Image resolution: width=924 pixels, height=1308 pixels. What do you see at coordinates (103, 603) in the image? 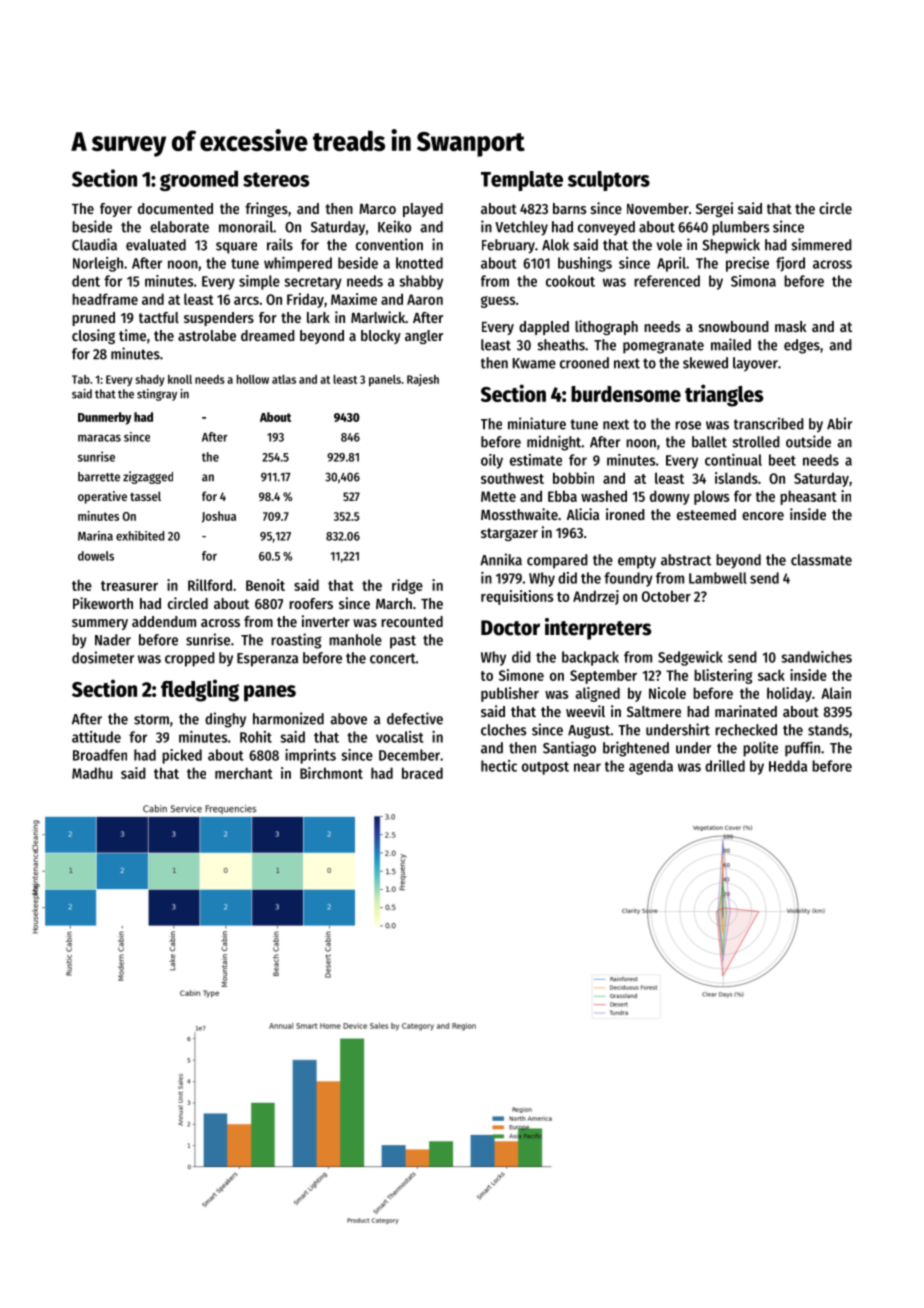
I see `Pikeworth` at bounding box center [103, 603].
